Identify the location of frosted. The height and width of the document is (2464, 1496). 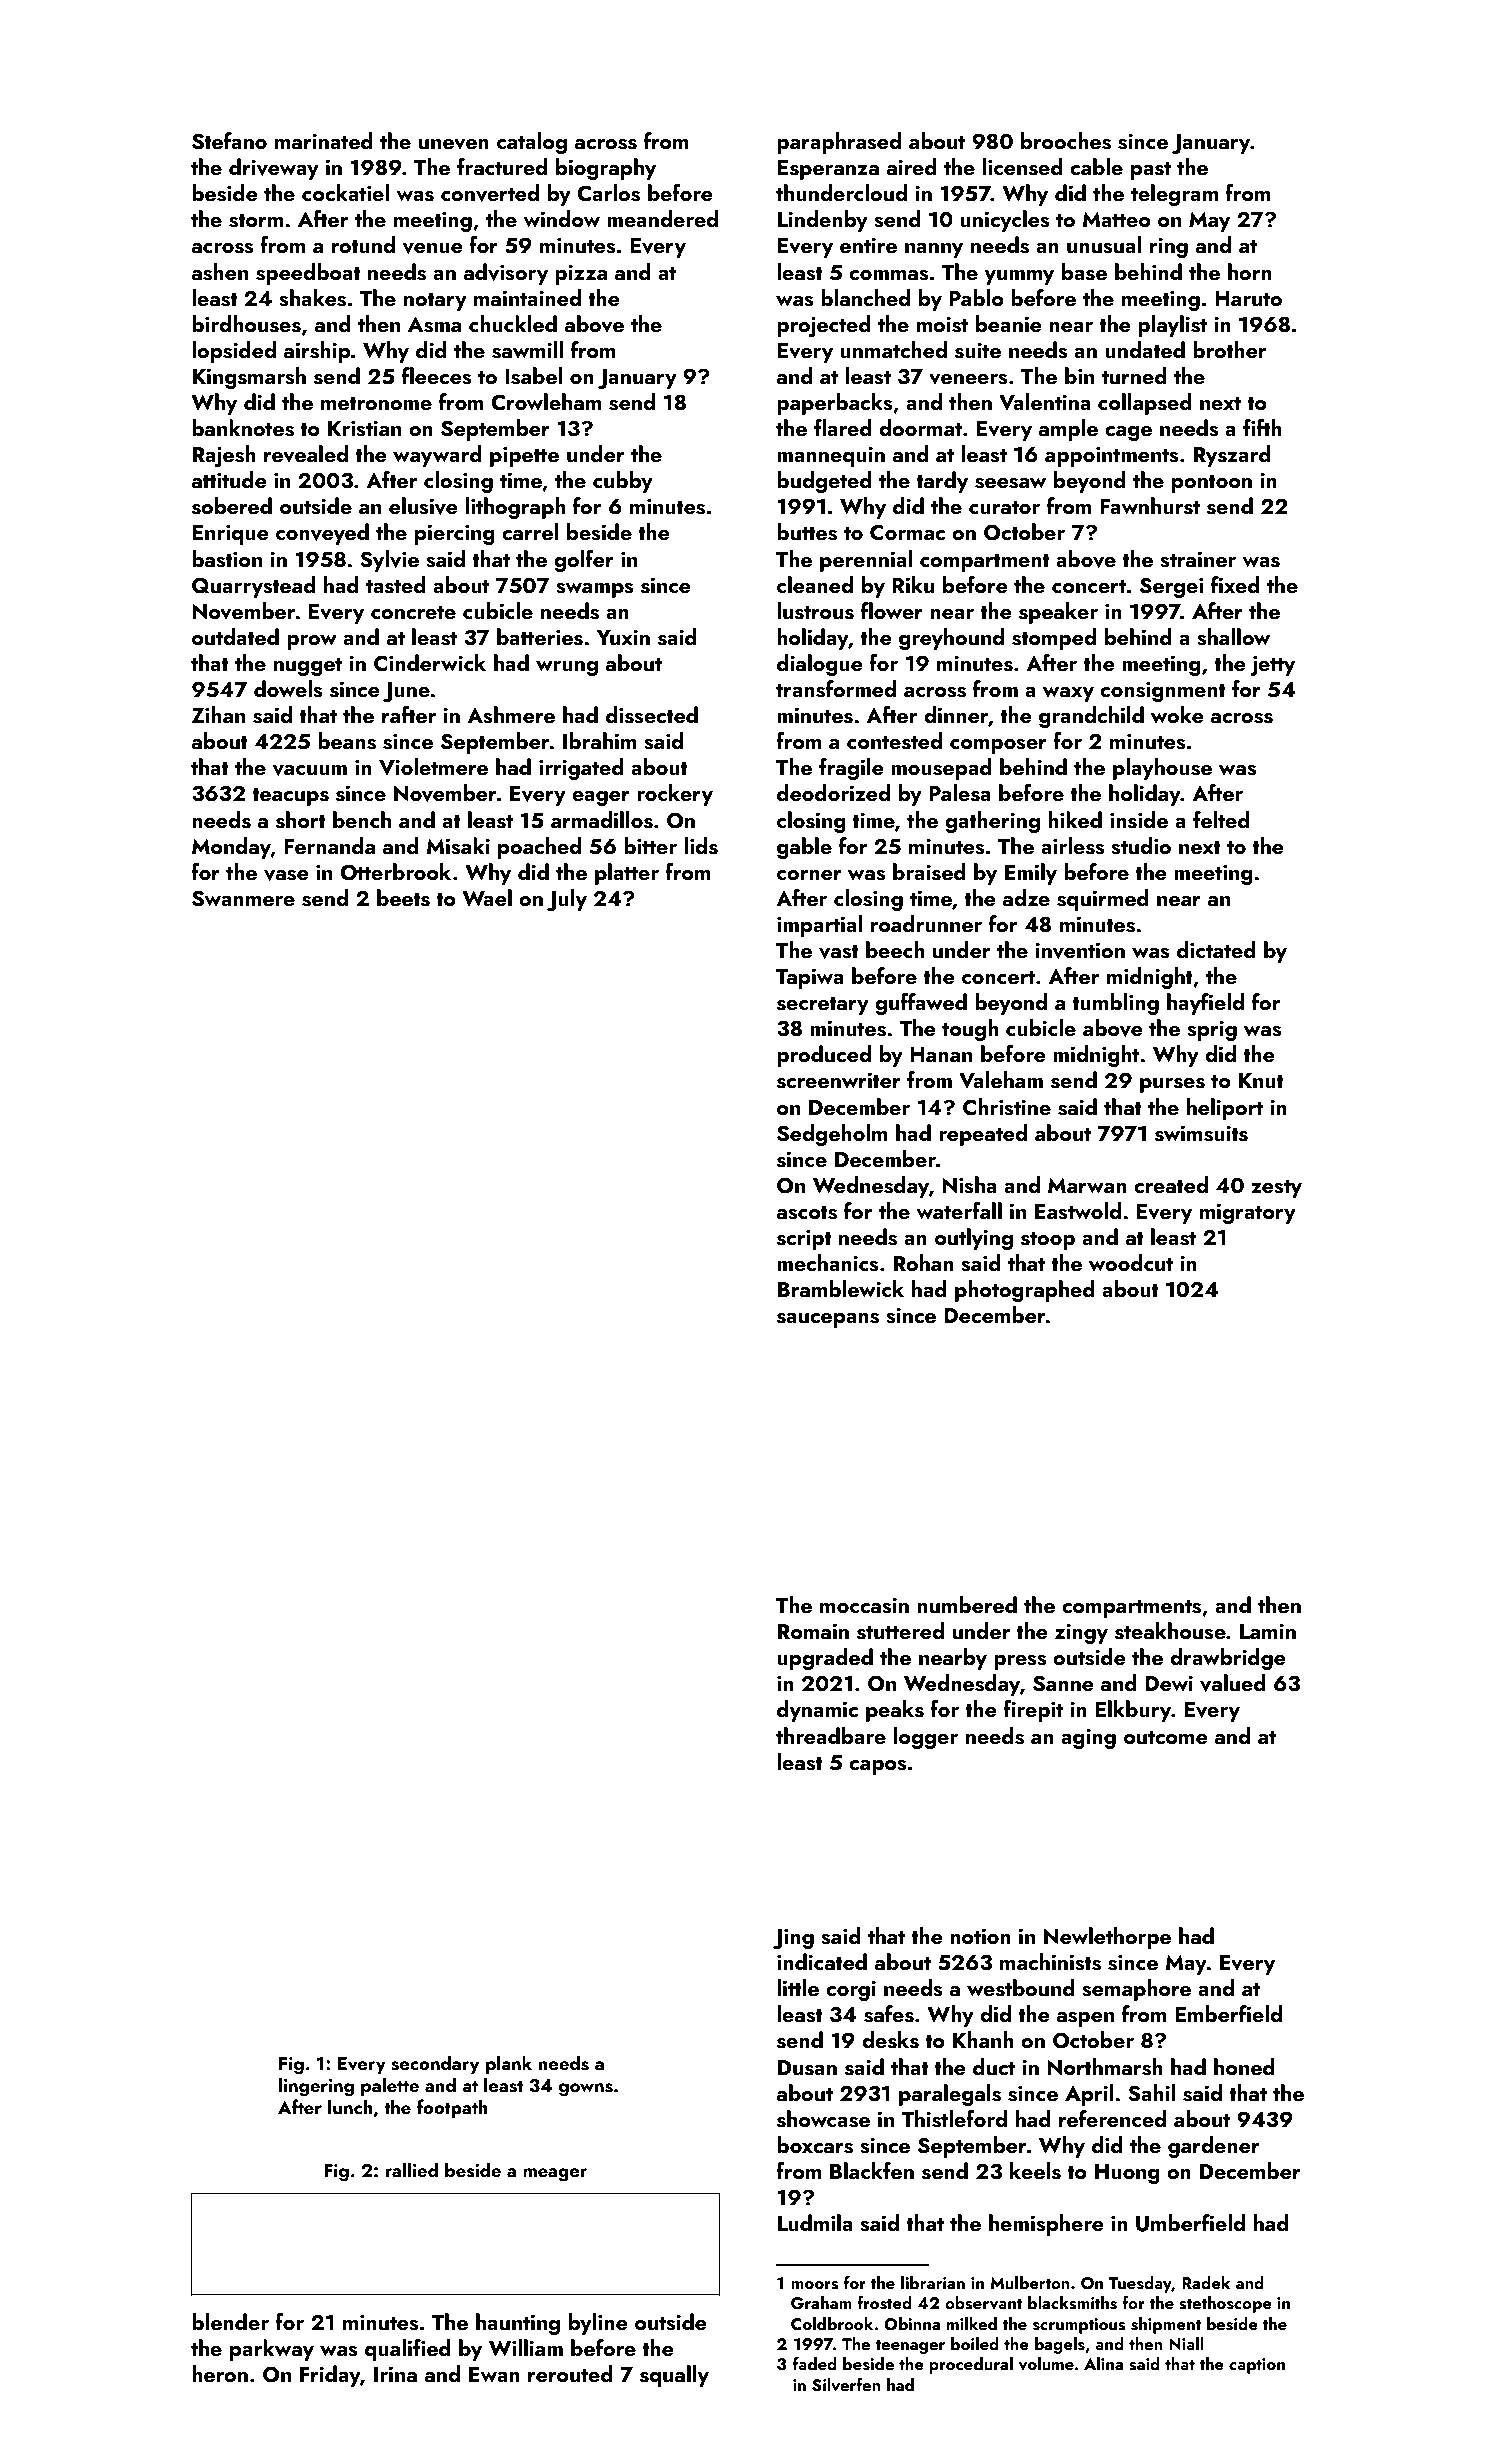
(884, 2302).
